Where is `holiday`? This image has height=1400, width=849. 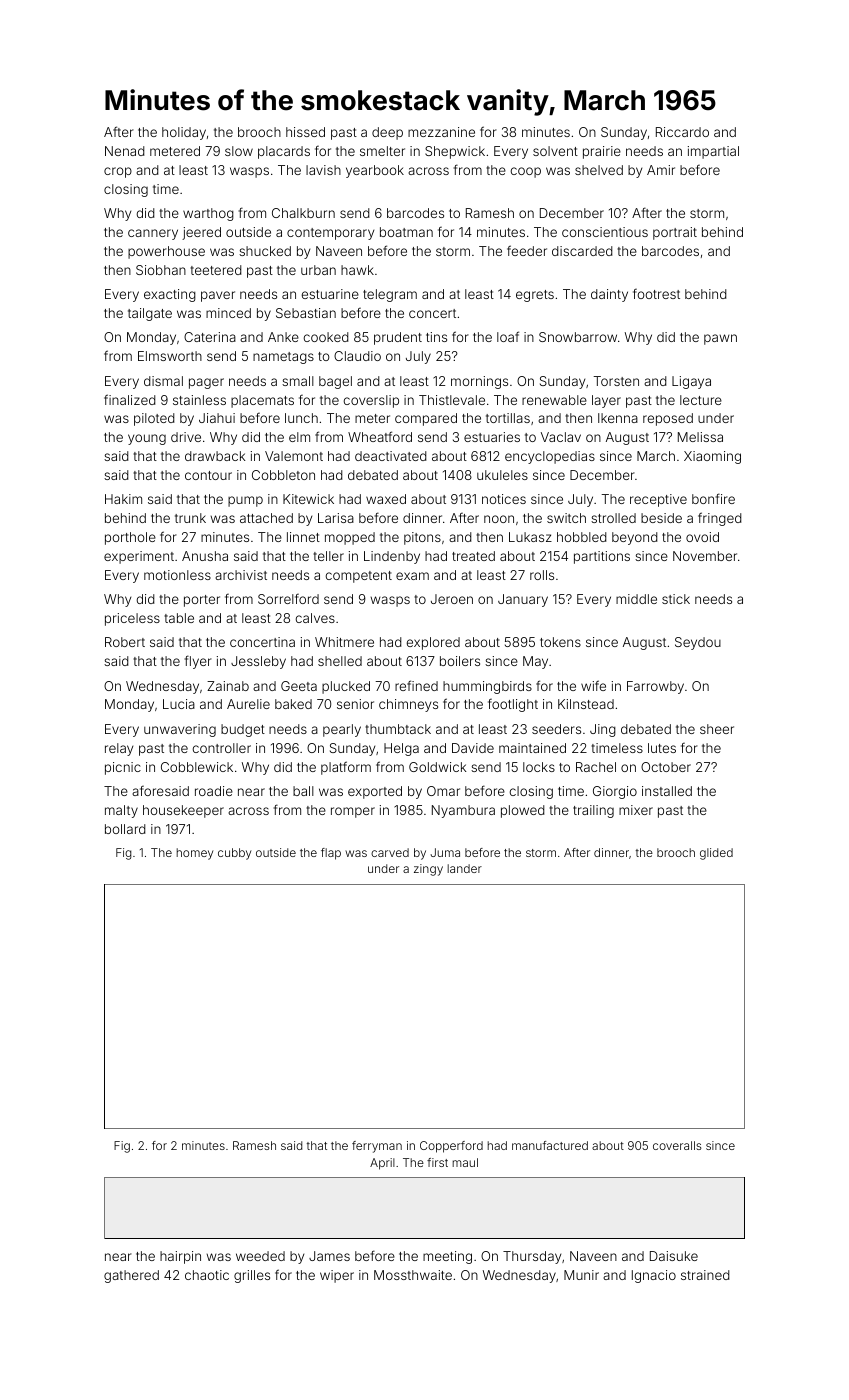
holiday is located at coordinates (184, 133).
